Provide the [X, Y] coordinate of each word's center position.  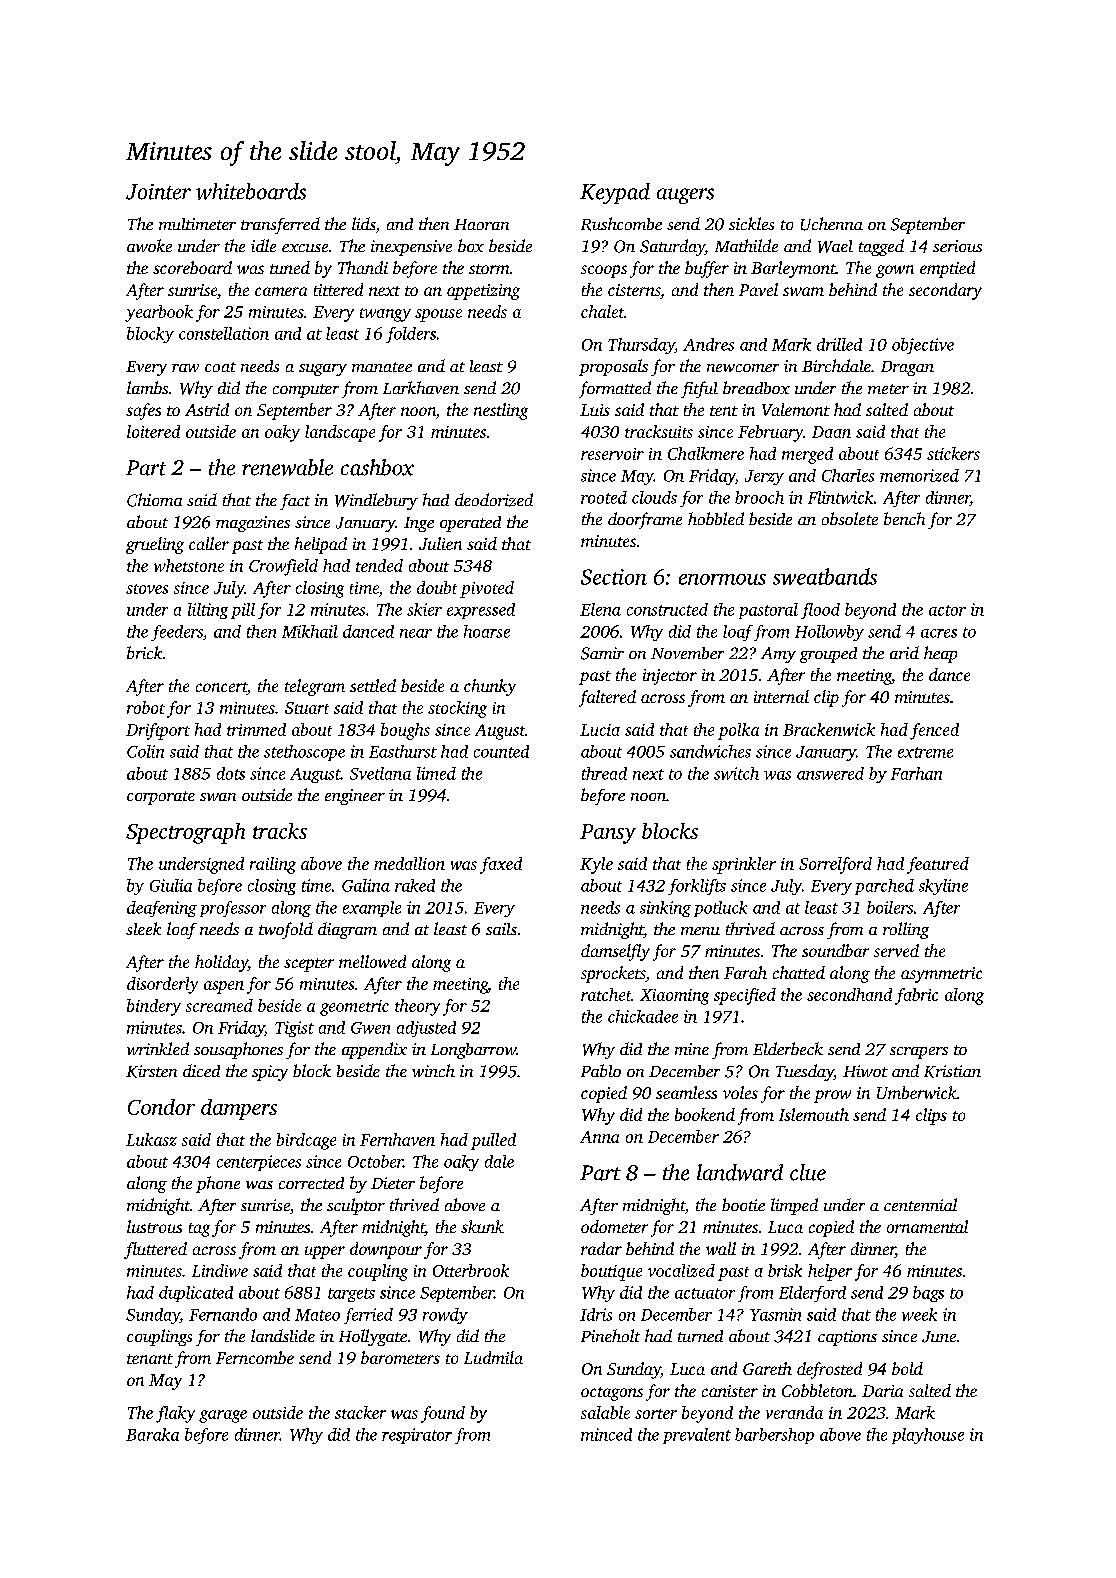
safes [143, 411]
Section [614, 577]
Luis [595, 410]
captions [847, 1338]
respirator [417, 1436]
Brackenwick [829, 729]
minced [606, 1434]
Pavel [758, 289]
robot [146, 707]
